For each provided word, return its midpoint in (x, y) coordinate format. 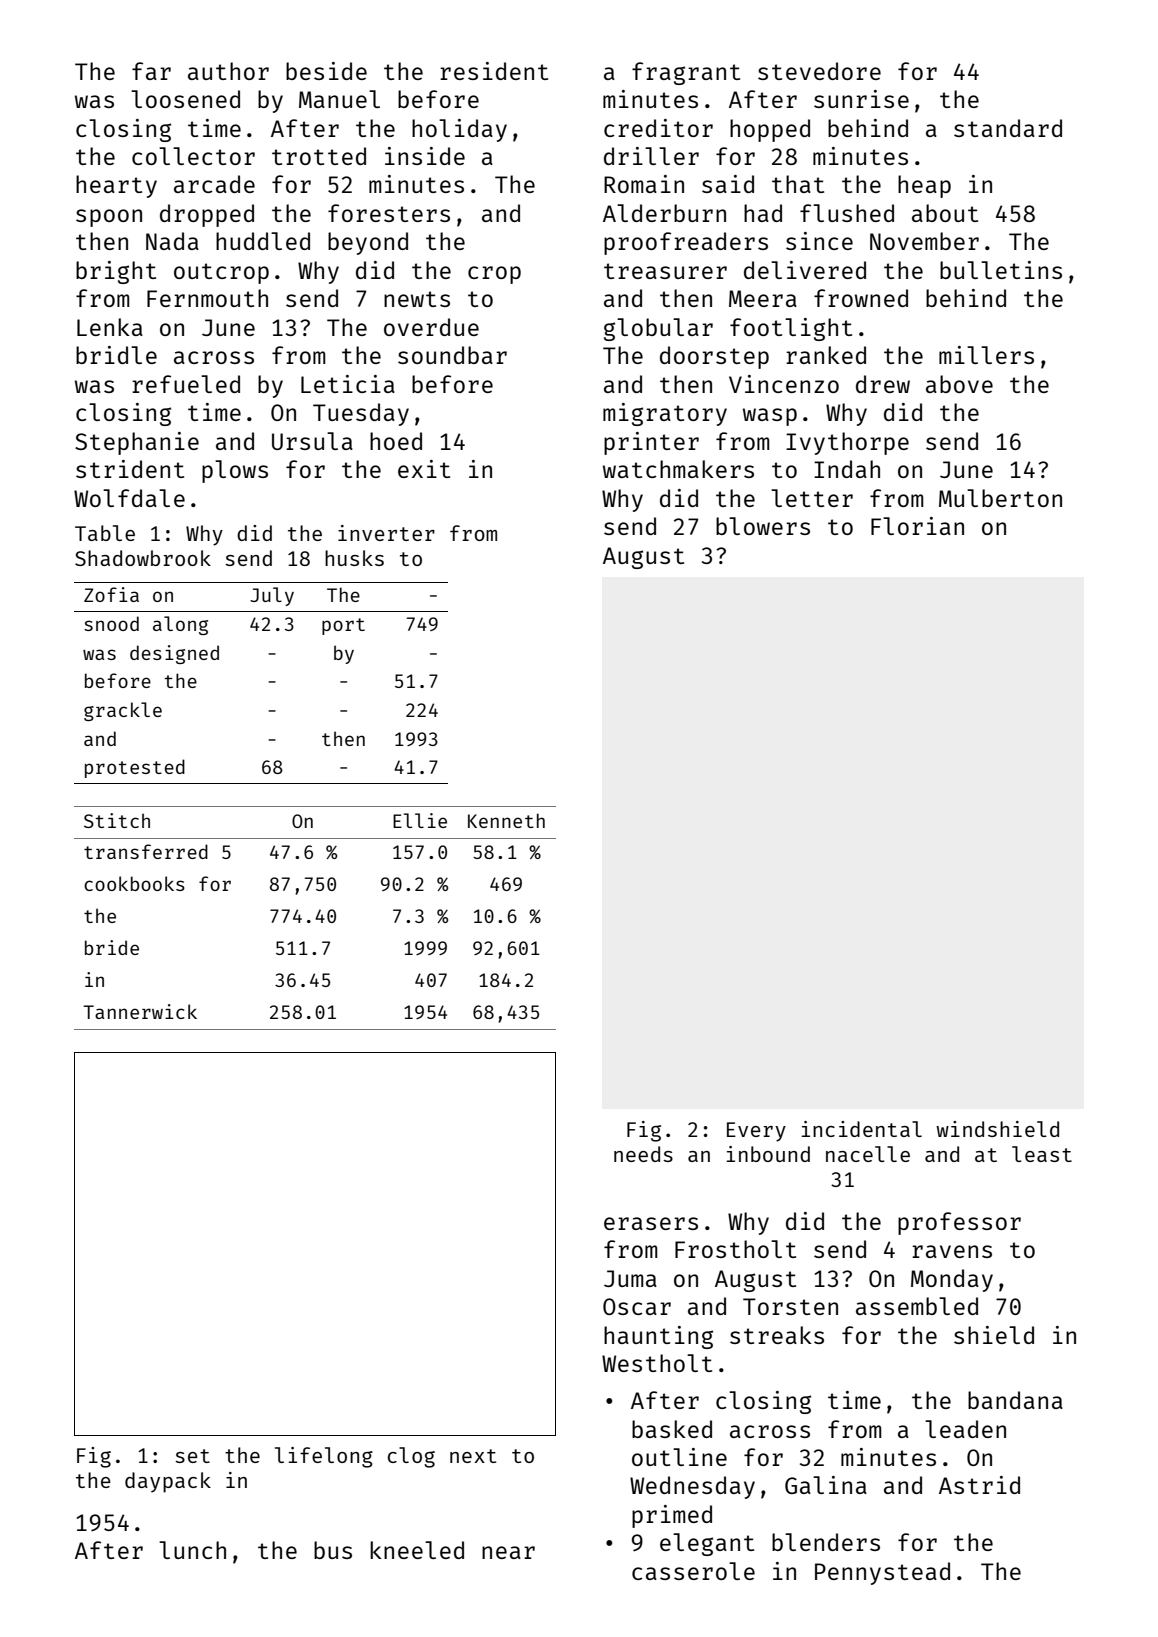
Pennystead (882, 1573)
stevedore (819, 71)
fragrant (686, 73)
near (508, 1552)
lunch (192, 1550)
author (228, 71)
